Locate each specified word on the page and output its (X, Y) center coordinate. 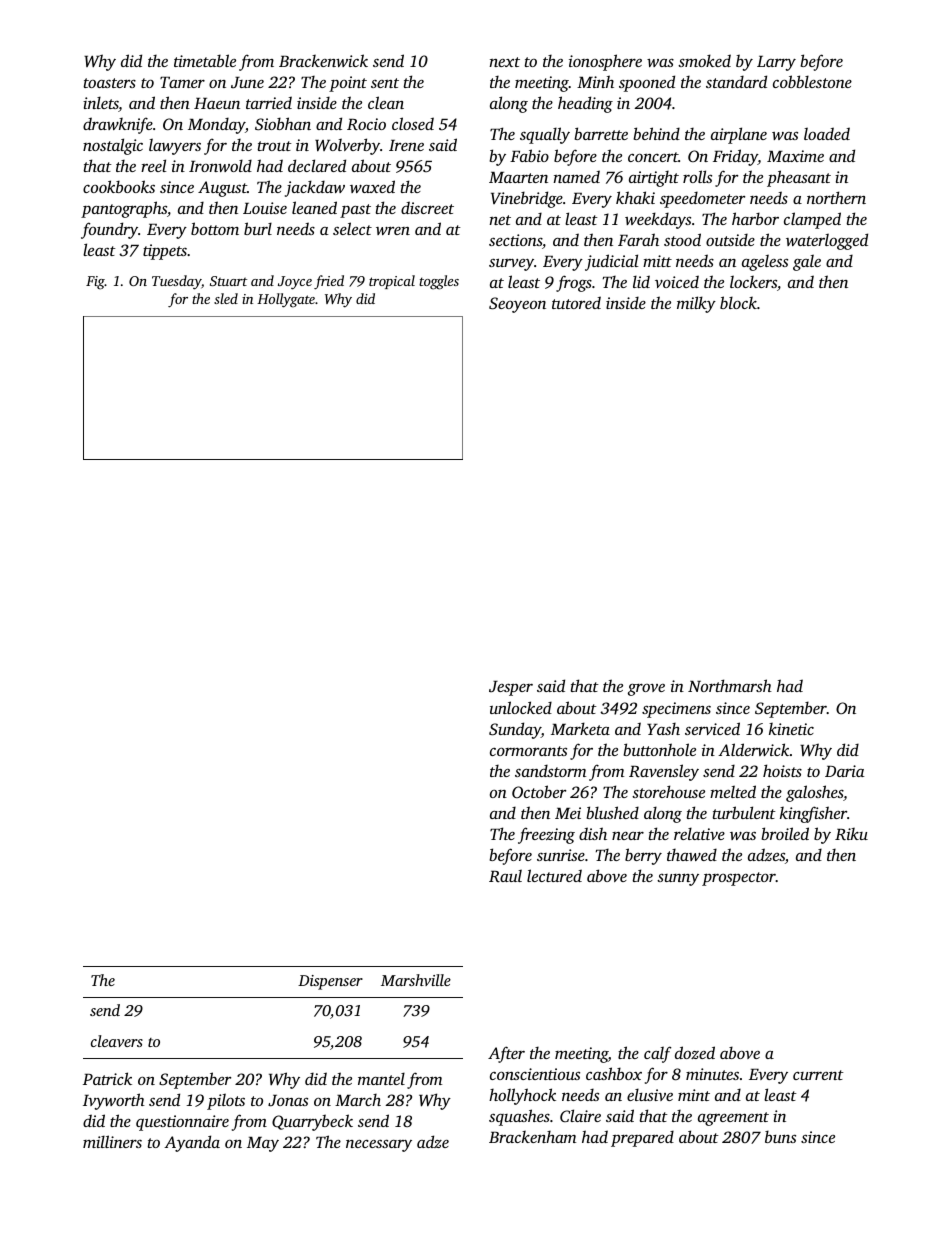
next (504, 62)
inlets (101, 104)
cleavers (117, 1041)
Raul (505, 876)
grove (646, 690)
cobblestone (812, 81)
